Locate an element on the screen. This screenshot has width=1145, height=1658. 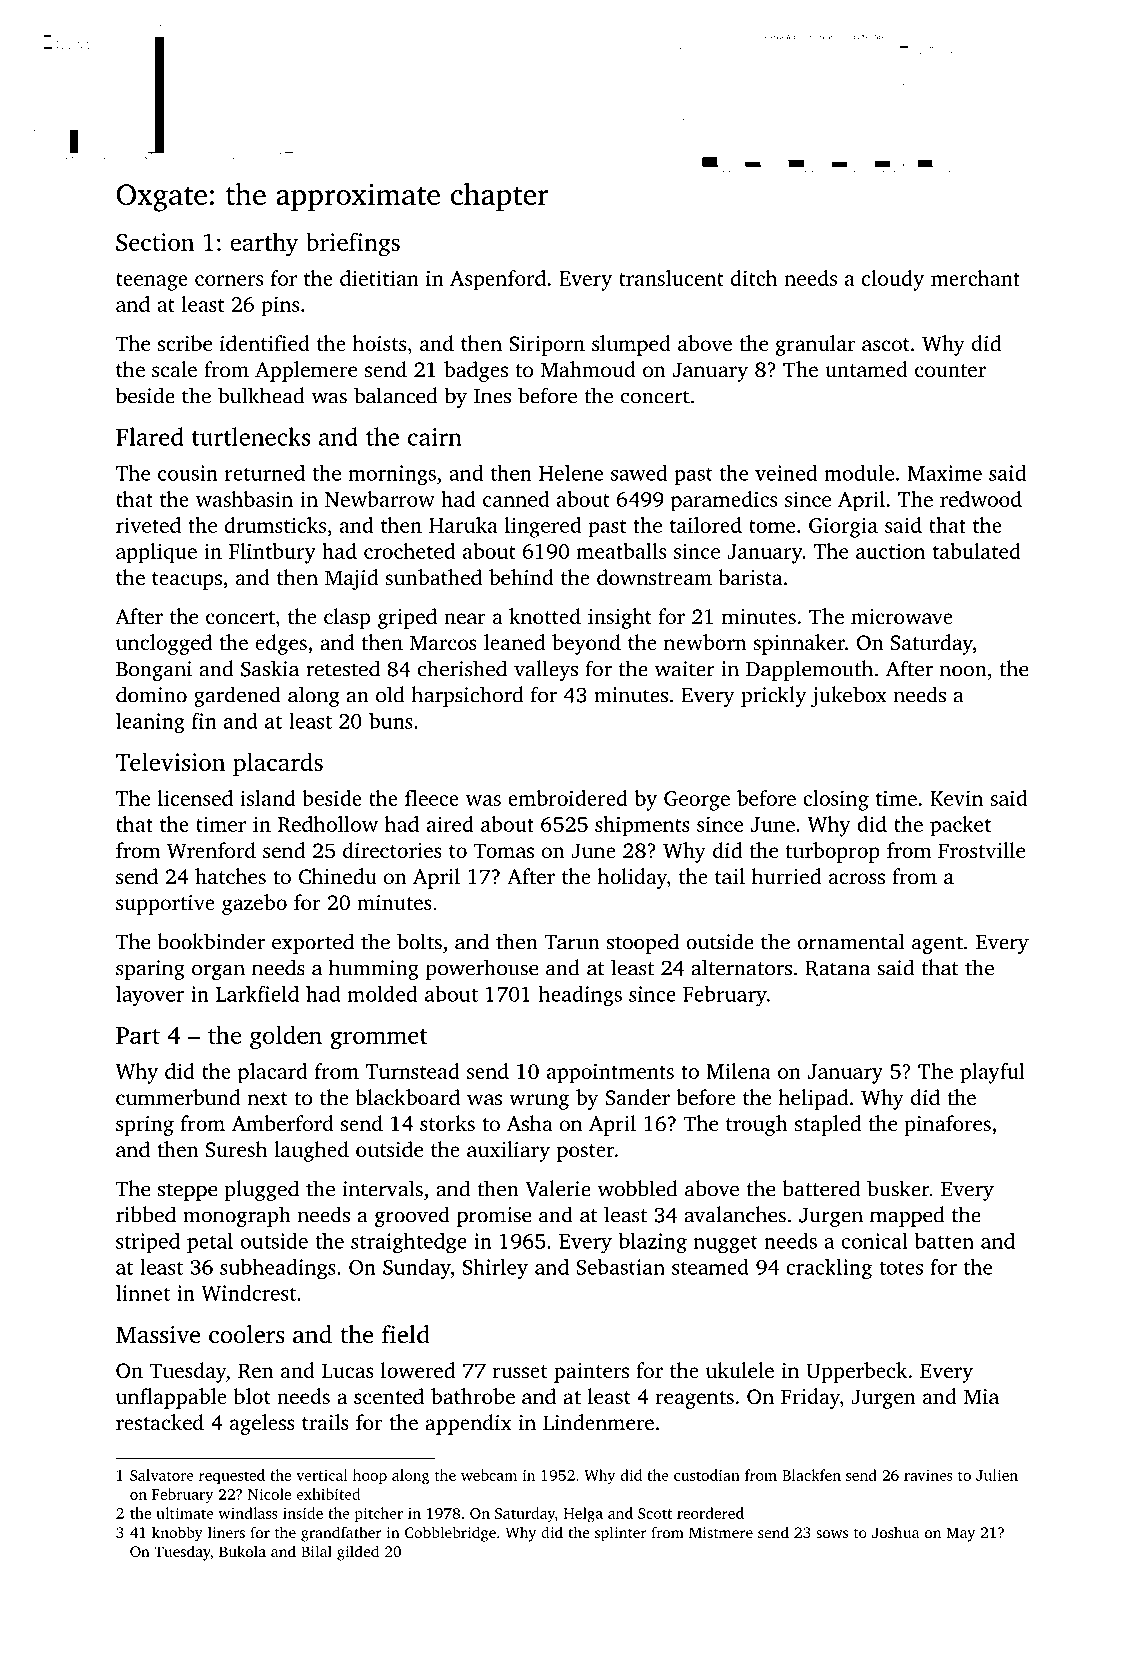
spring is located at coordinates (145, 1126).
